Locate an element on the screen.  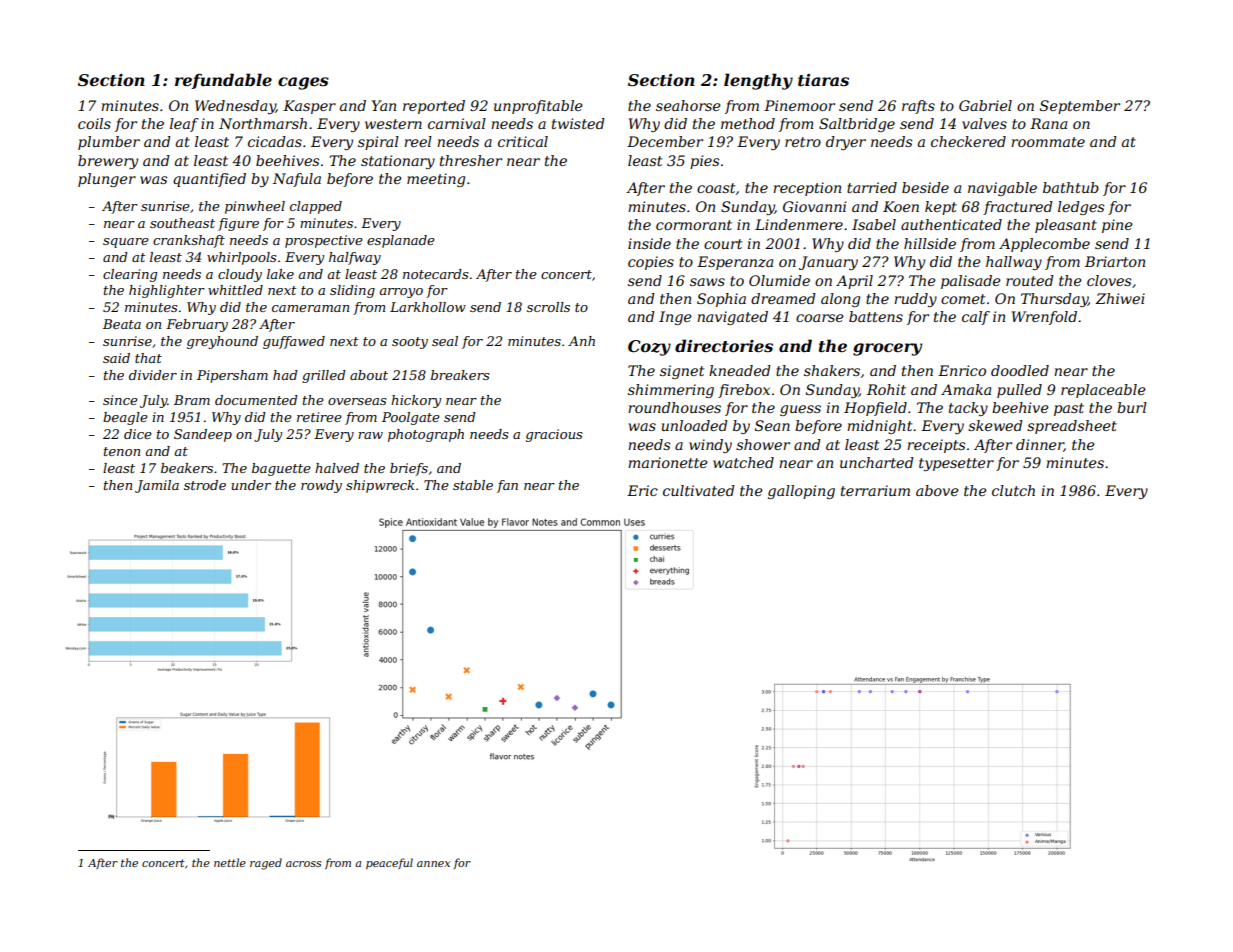
nettle is located at coordinates (230, 862).
